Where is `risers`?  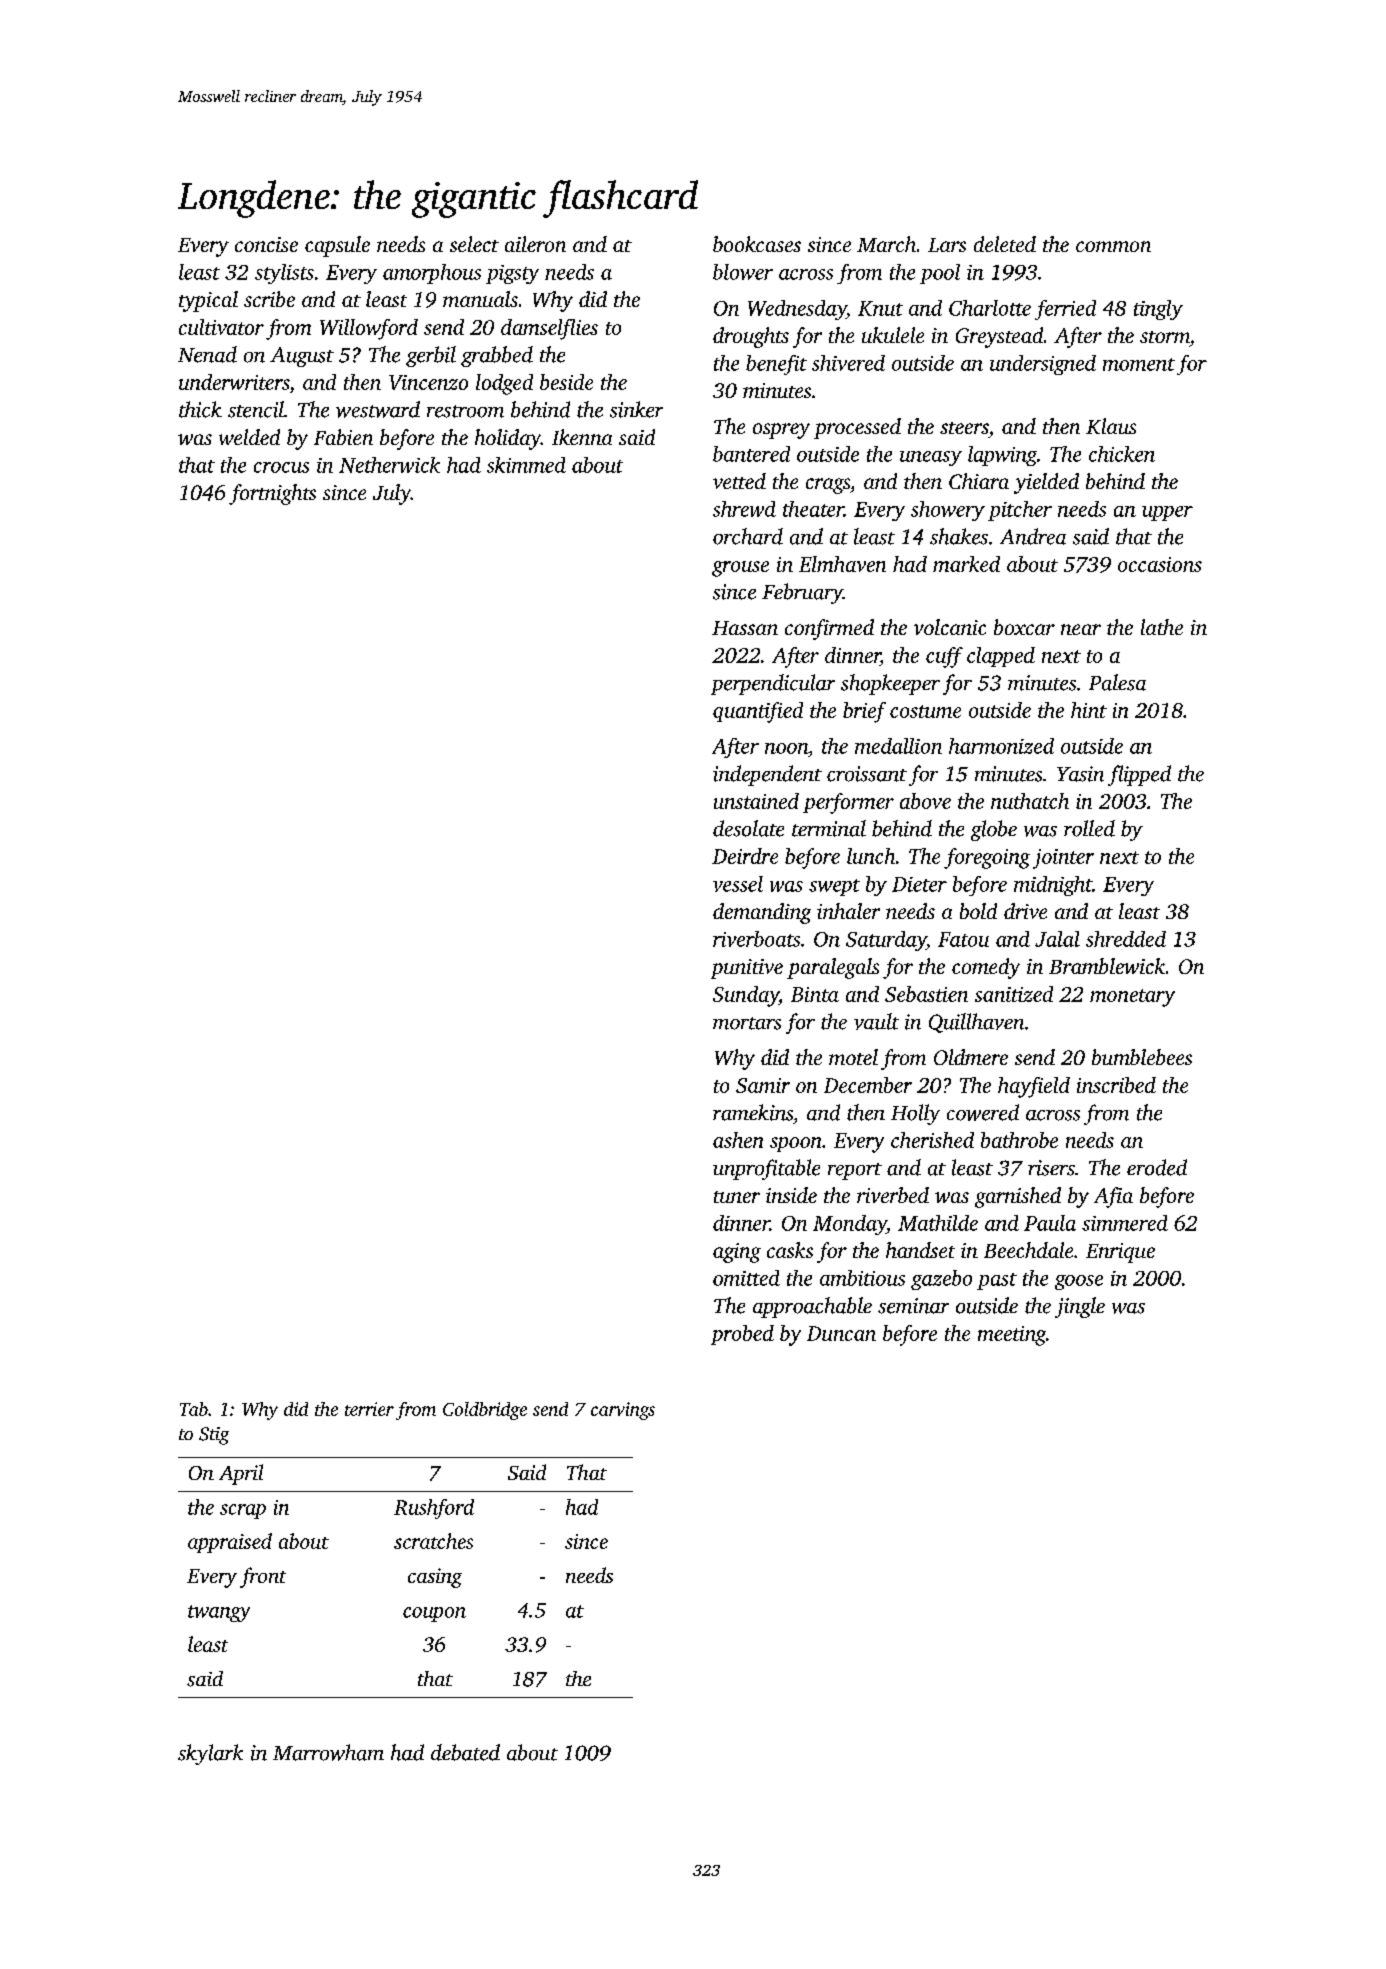
risers is located at coordinates (1051, 1168).
